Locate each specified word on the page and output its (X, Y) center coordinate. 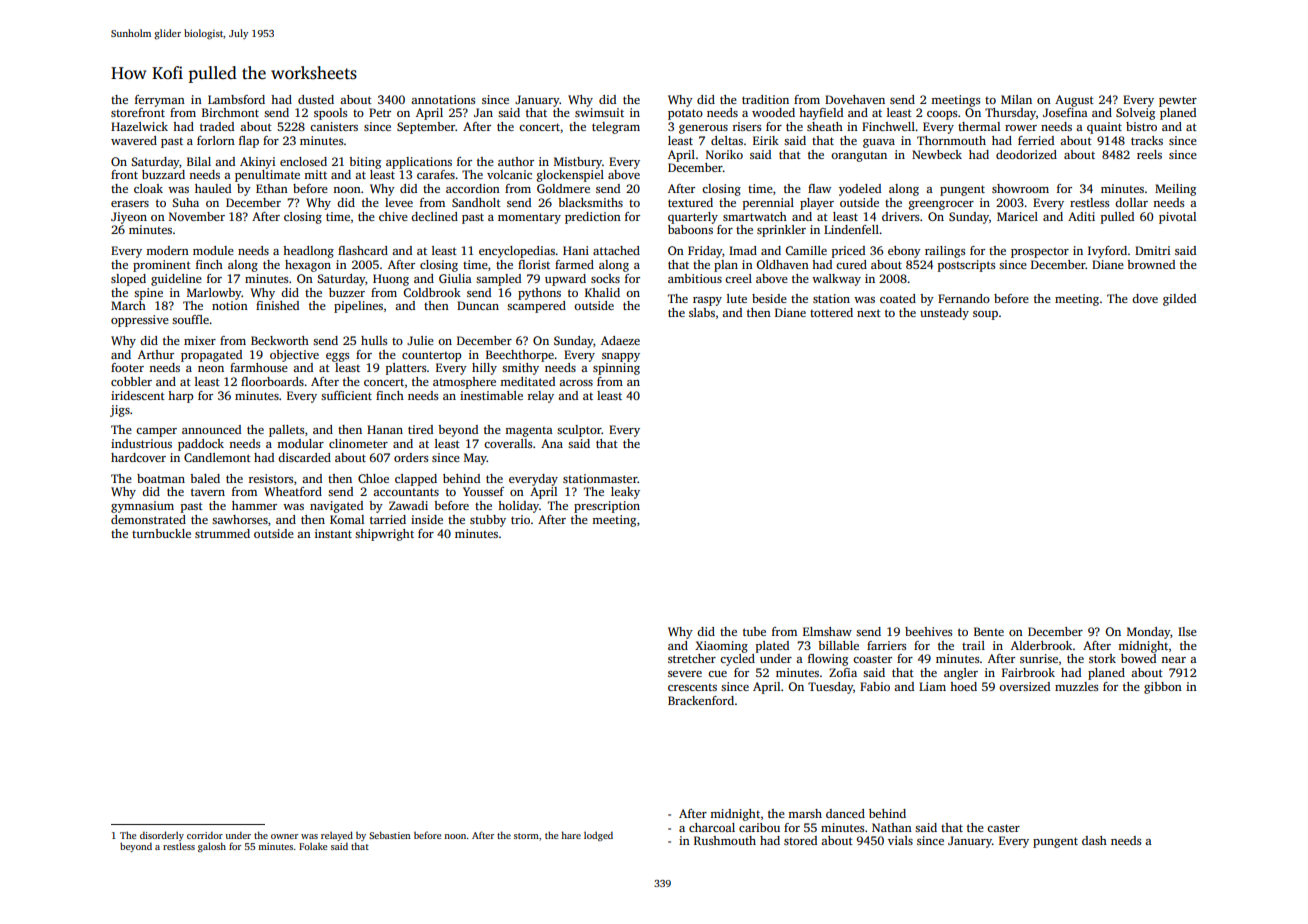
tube (754, 631)
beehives (928, 631)
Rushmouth (725, 840)
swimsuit (599, 112)
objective (294, 356)
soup (985, 315)
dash (1094, 840)
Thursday (1010, 114)
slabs (702, 312)
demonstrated (148, 519)
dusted (316, 99)
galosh (212, 847)
